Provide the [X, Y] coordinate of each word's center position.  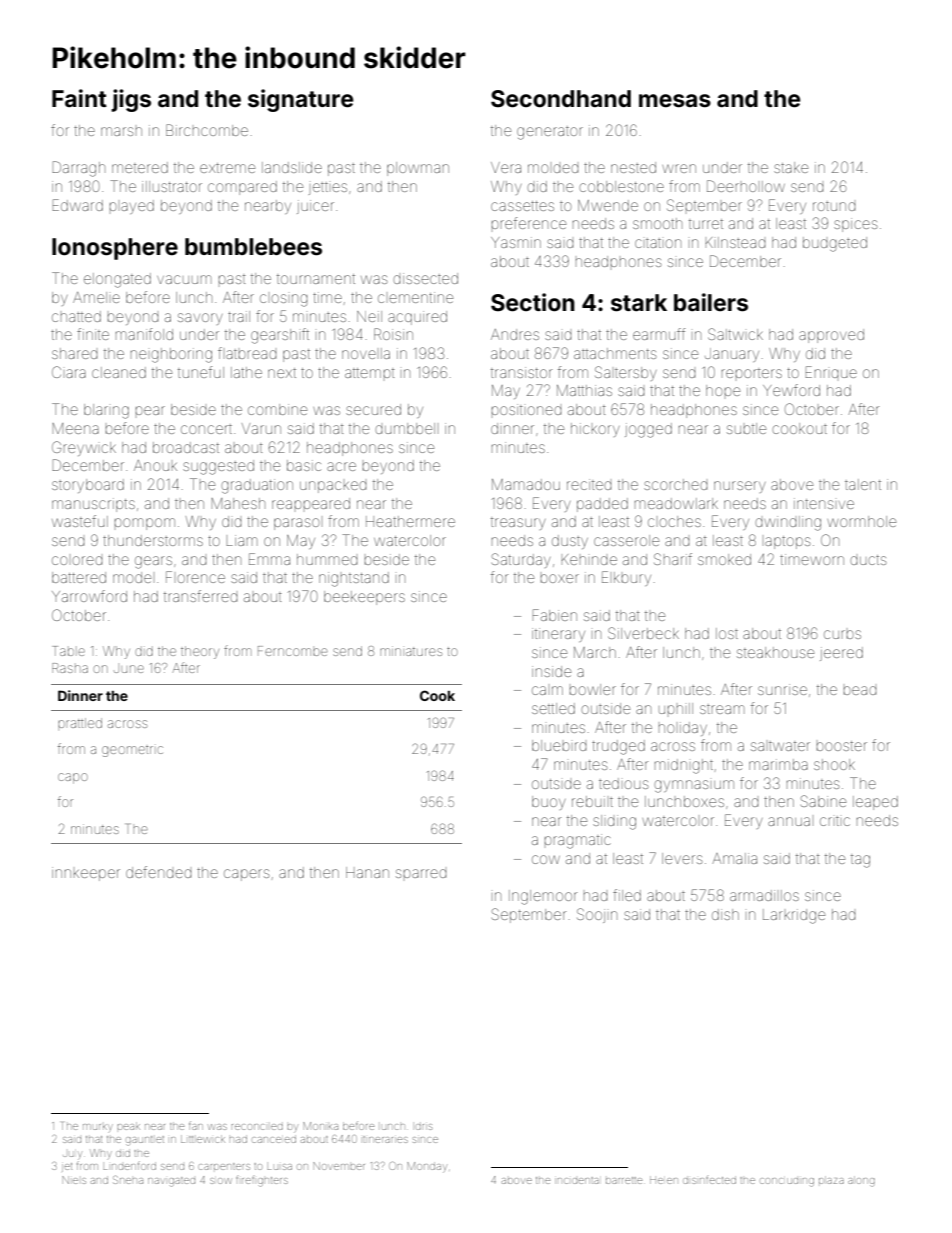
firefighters [262, 1182]
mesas [675, 101]
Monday [427, 1167]
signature [301, 100]
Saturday [521, 560]
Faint [79, 98]
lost [727, 633]
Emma [269, 559]
